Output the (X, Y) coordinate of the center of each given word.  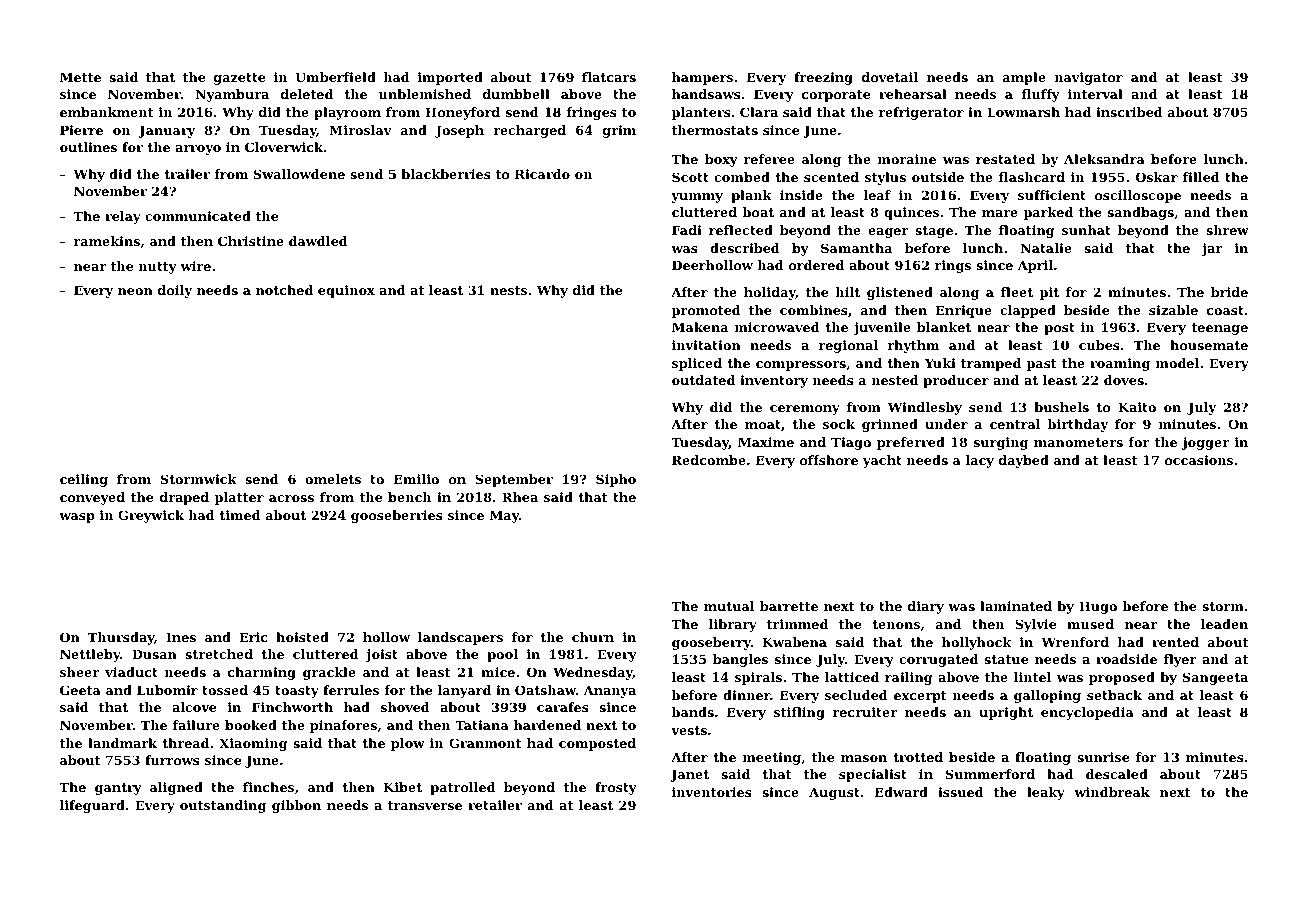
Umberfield (336, 77)
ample (1024, 78)
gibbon (296, 806)
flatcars (609, 77)
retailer (495, 805)
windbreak (1112, 792)
